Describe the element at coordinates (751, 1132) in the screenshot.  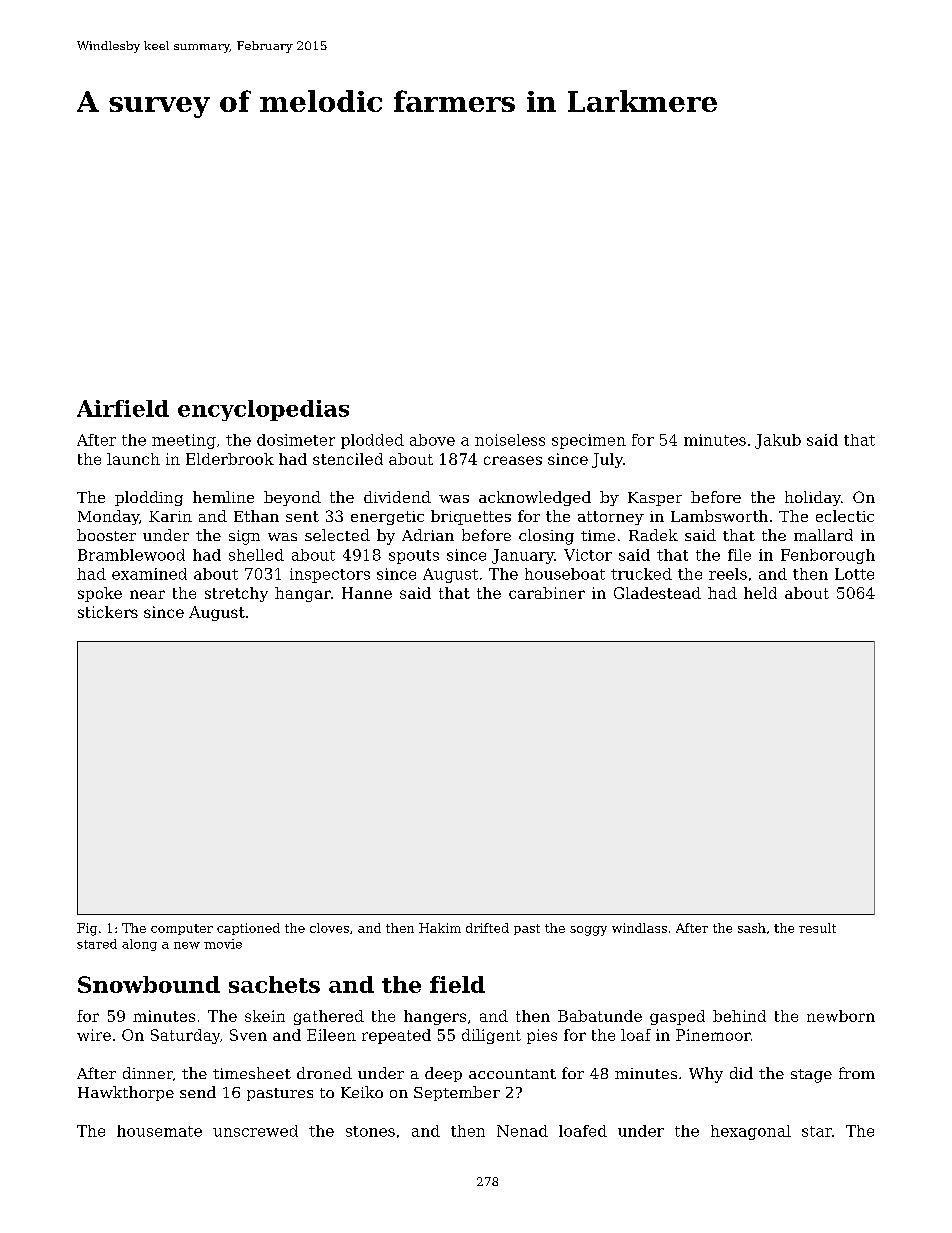
I see `hexagonal` at that location.
